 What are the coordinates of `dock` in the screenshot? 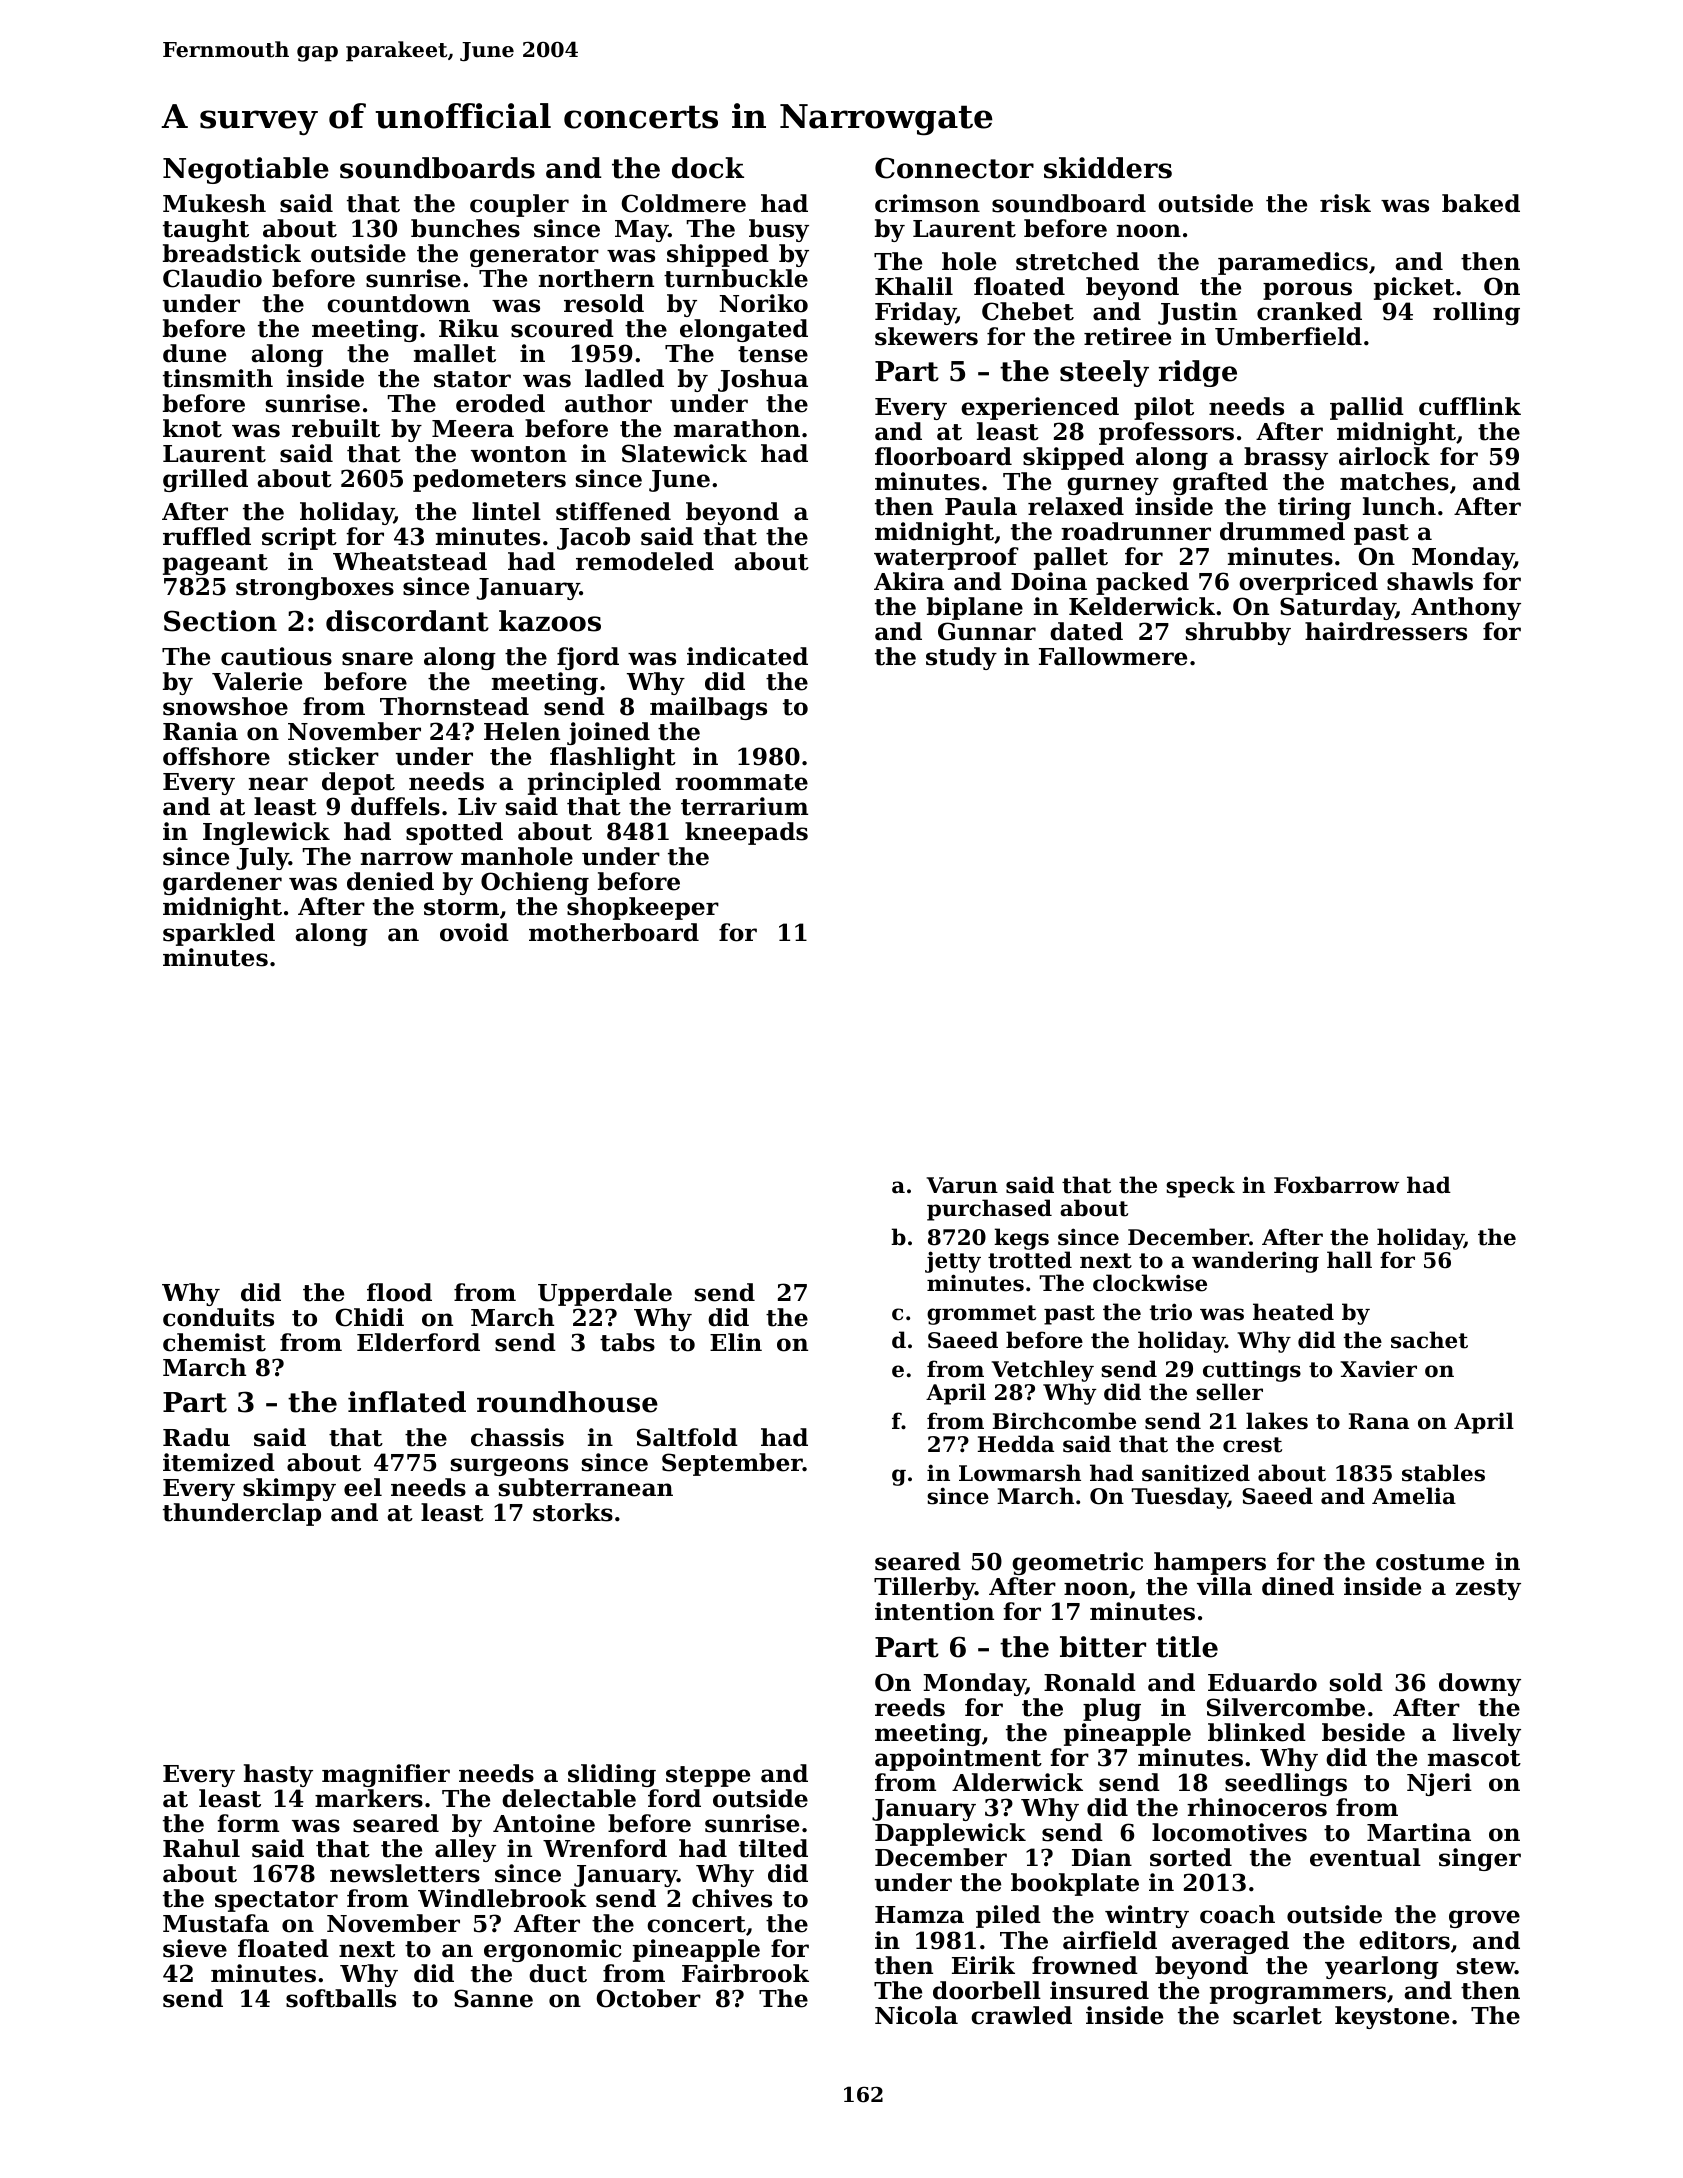 It's located at (708, 168).
